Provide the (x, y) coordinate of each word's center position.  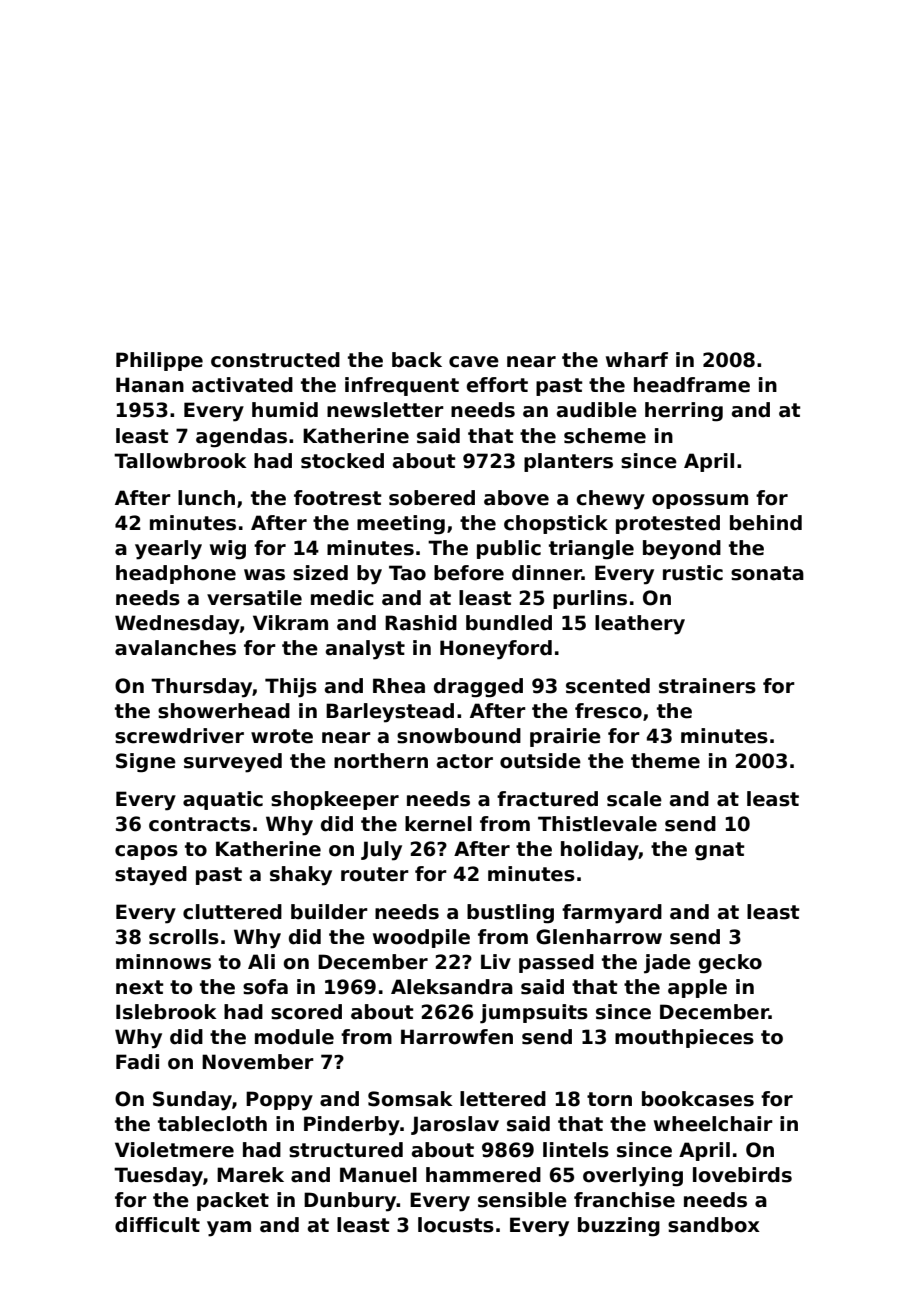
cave (474, 362)
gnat (720, 851)
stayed (151, 876)
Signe (146, 763)
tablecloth (212, 1124)
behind (766, 523)
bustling (510, 914)
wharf (637, 360)
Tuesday (158, 1177)
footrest (338, 498)
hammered (483, 1175)
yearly (168, 550)
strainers (707, 686)
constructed (275, 360)
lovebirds (742, 1175)
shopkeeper (335, 800)
